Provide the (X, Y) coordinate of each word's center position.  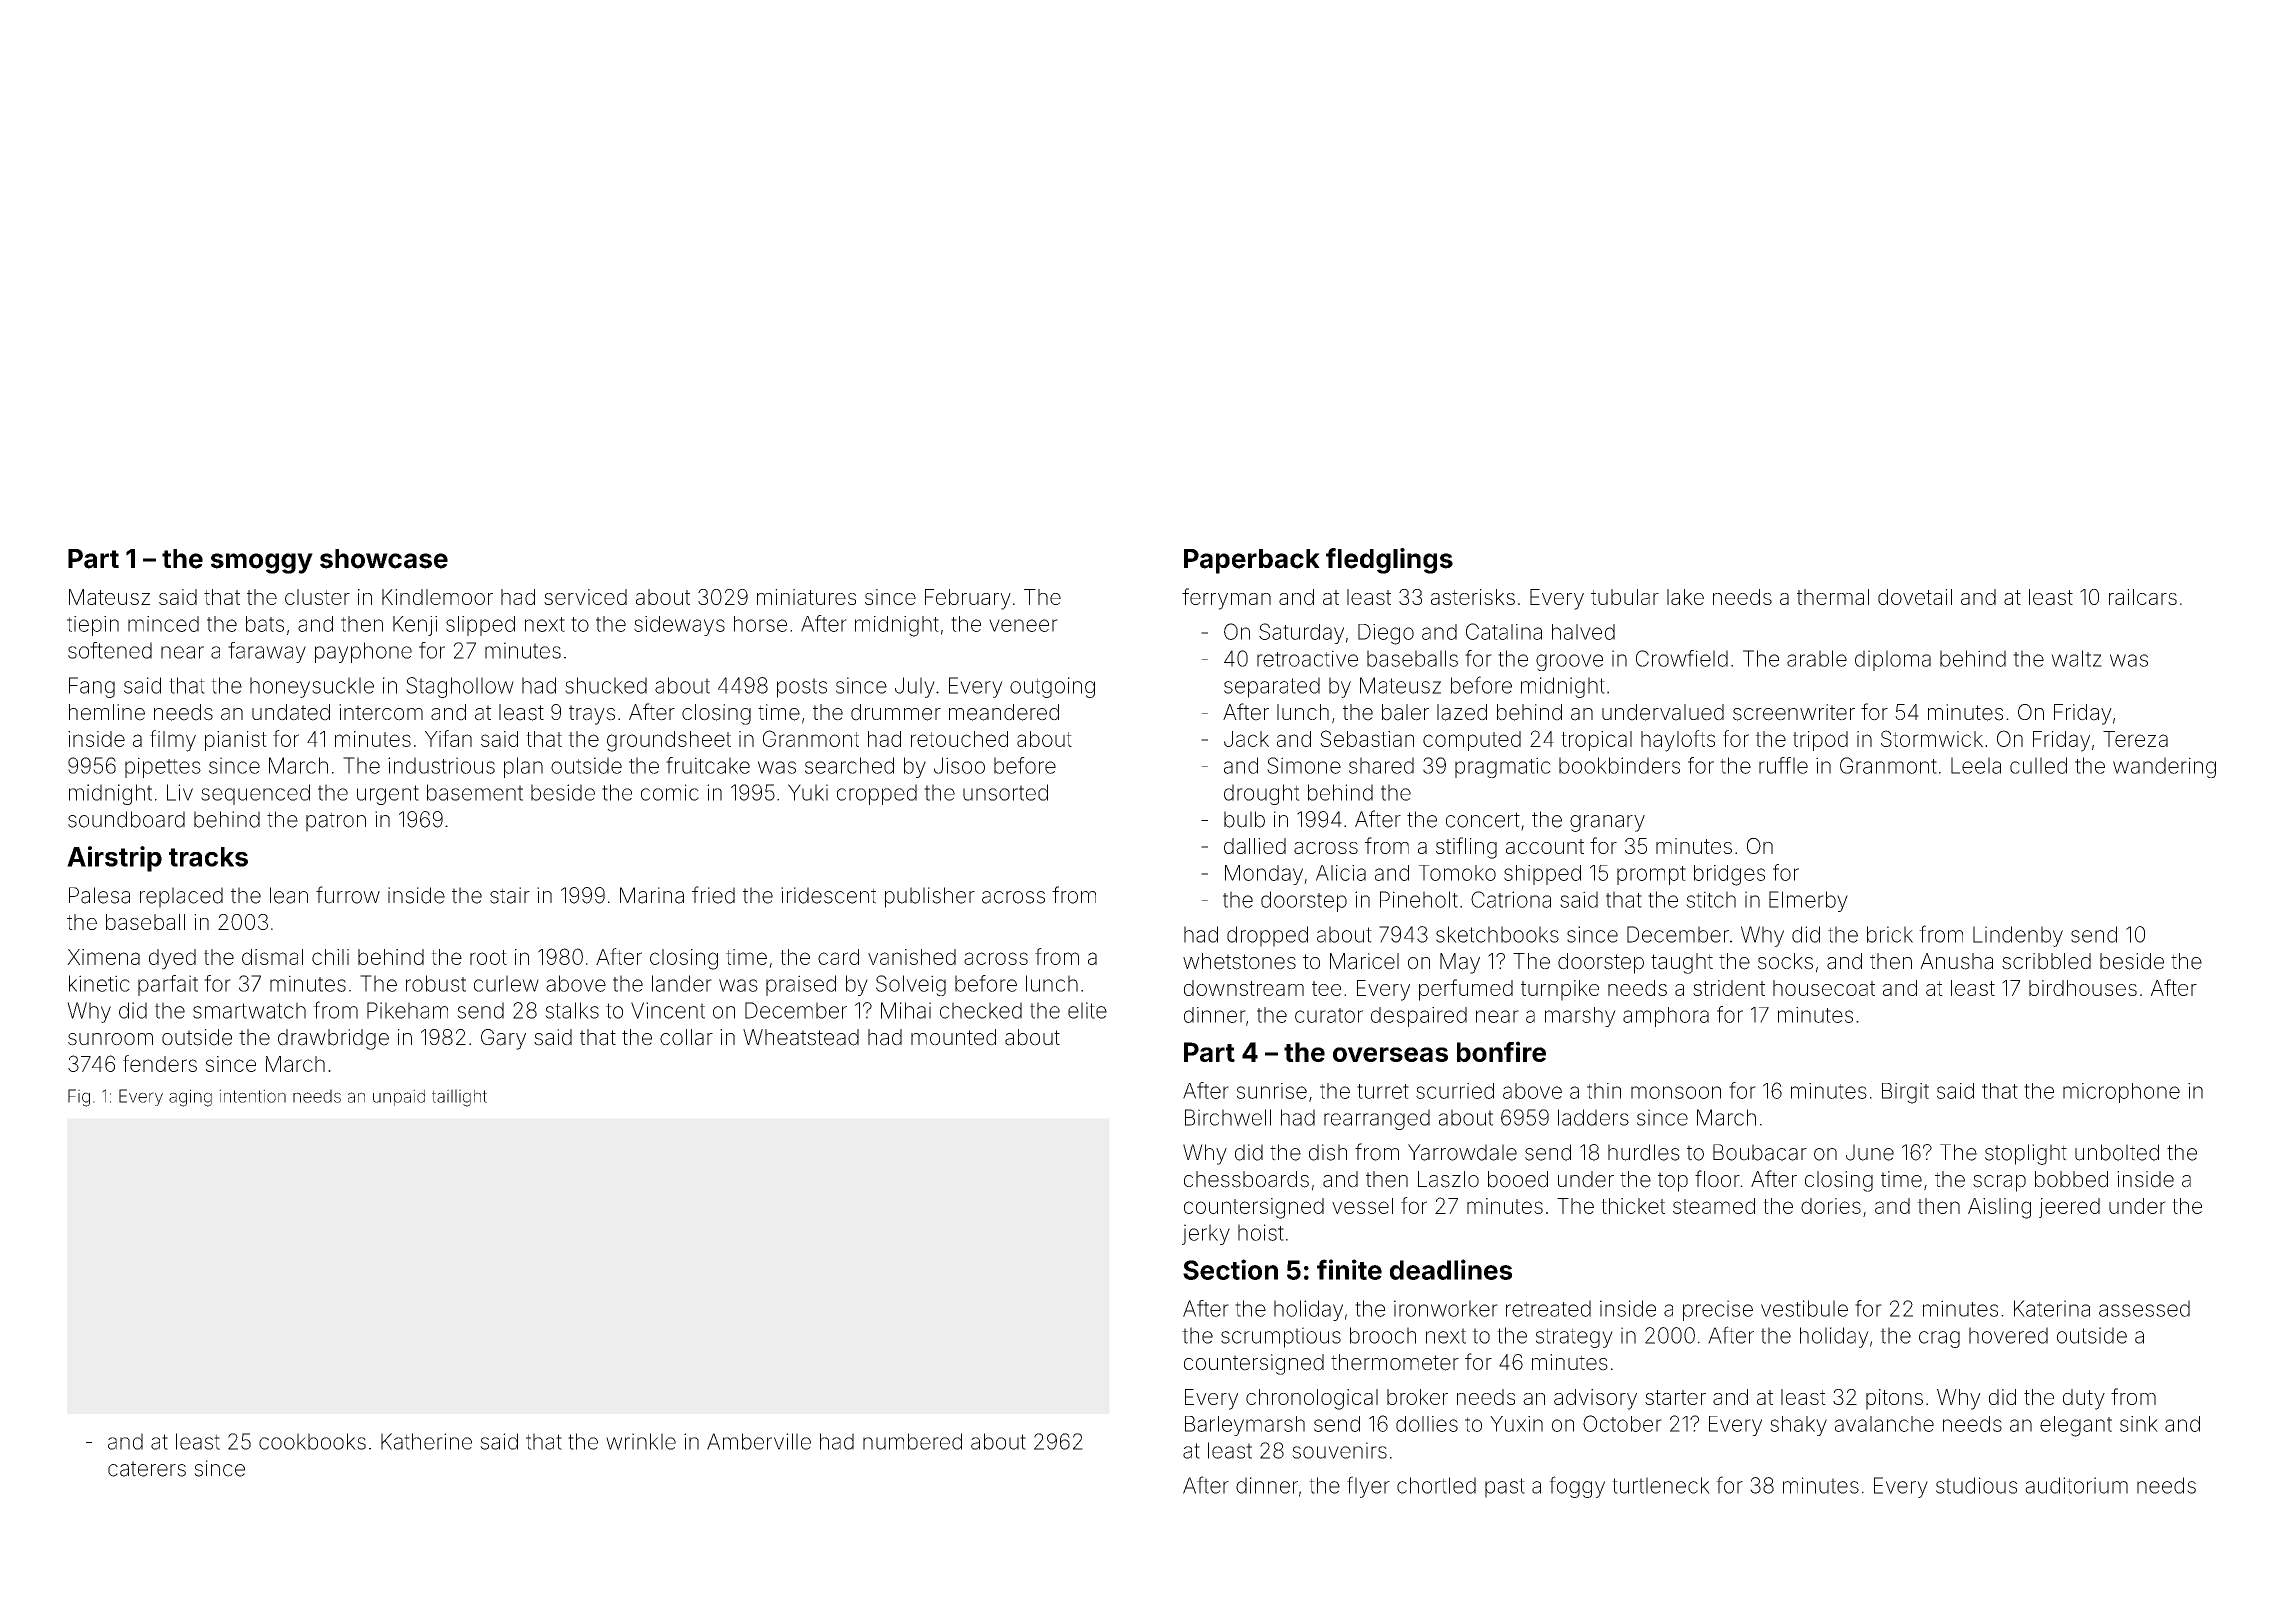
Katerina (2052, 1308)
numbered (912, 1441)
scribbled (2046, 961)
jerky (1206, 1234)
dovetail (1915, 597)
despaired (1419, 1017)
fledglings (1389, 561)
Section (1230, 1269)
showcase (384, 559)
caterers (147, 1469)
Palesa (99, 895)
